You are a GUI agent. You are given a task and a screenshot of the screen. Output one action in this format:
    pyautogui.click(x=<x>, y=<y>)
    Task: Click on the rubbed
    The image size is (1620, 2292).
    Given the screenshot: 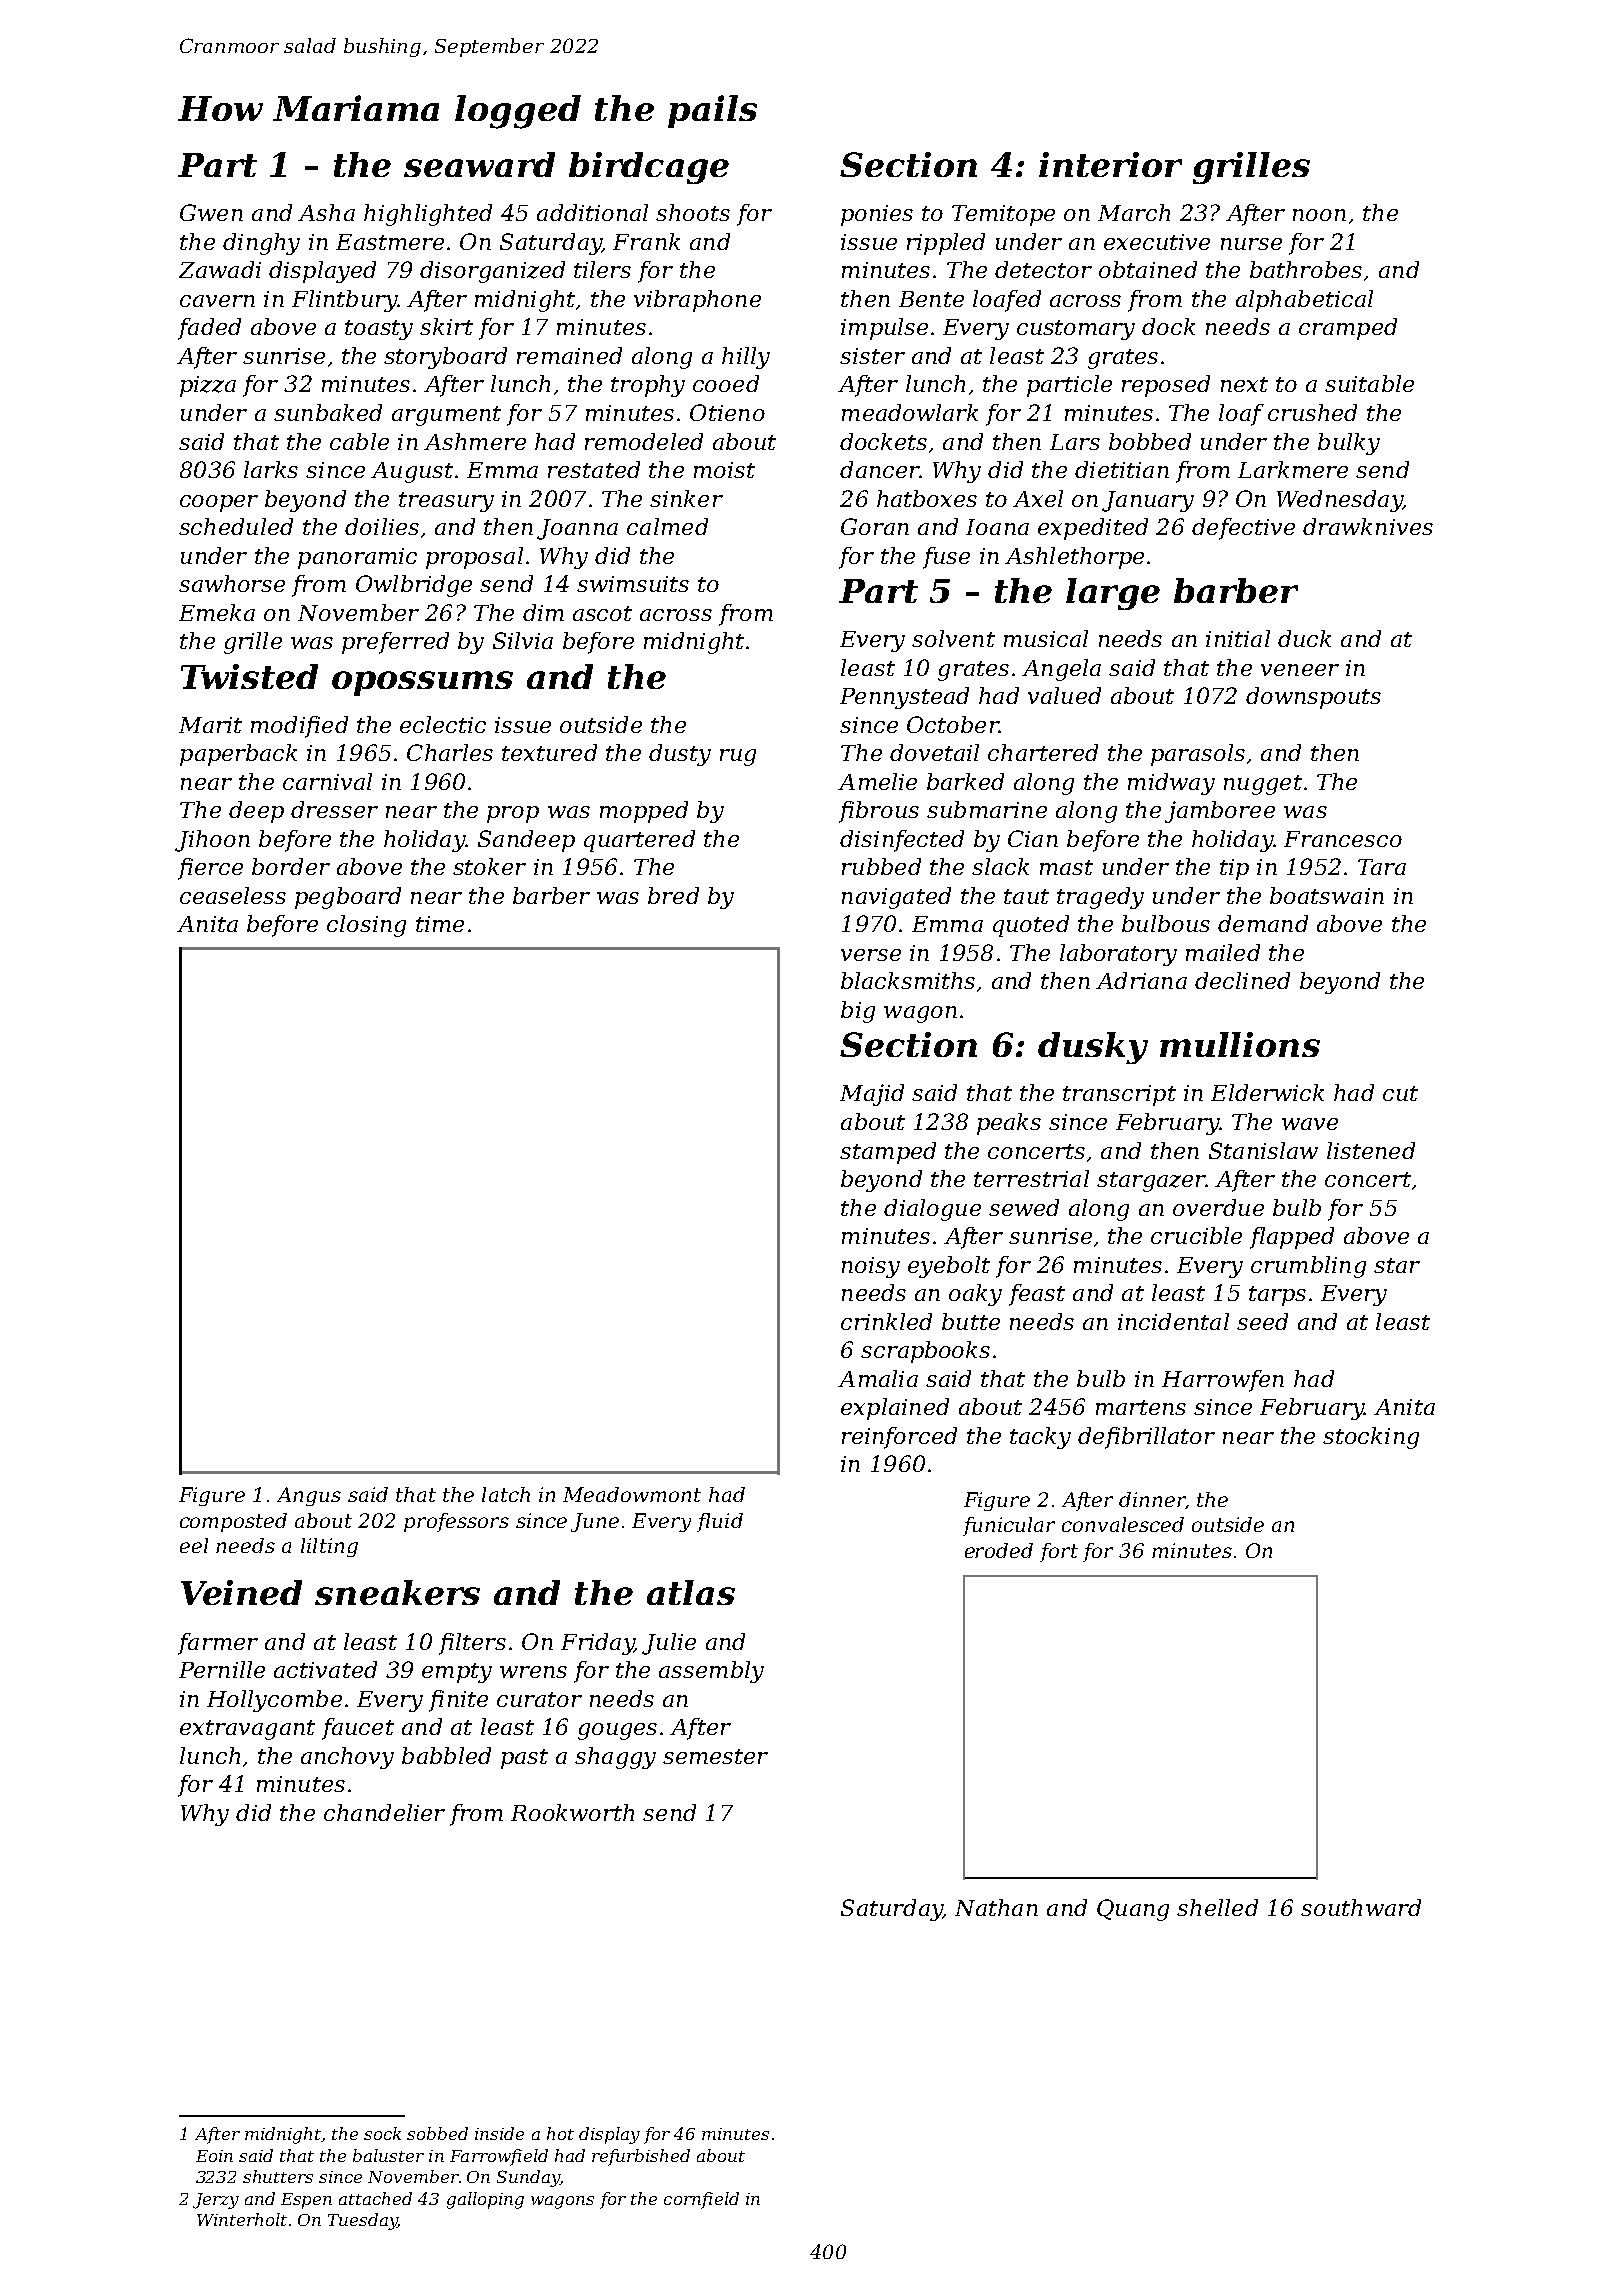 What is the action you would take?
    pyautogui.click(x=881, y=866)
